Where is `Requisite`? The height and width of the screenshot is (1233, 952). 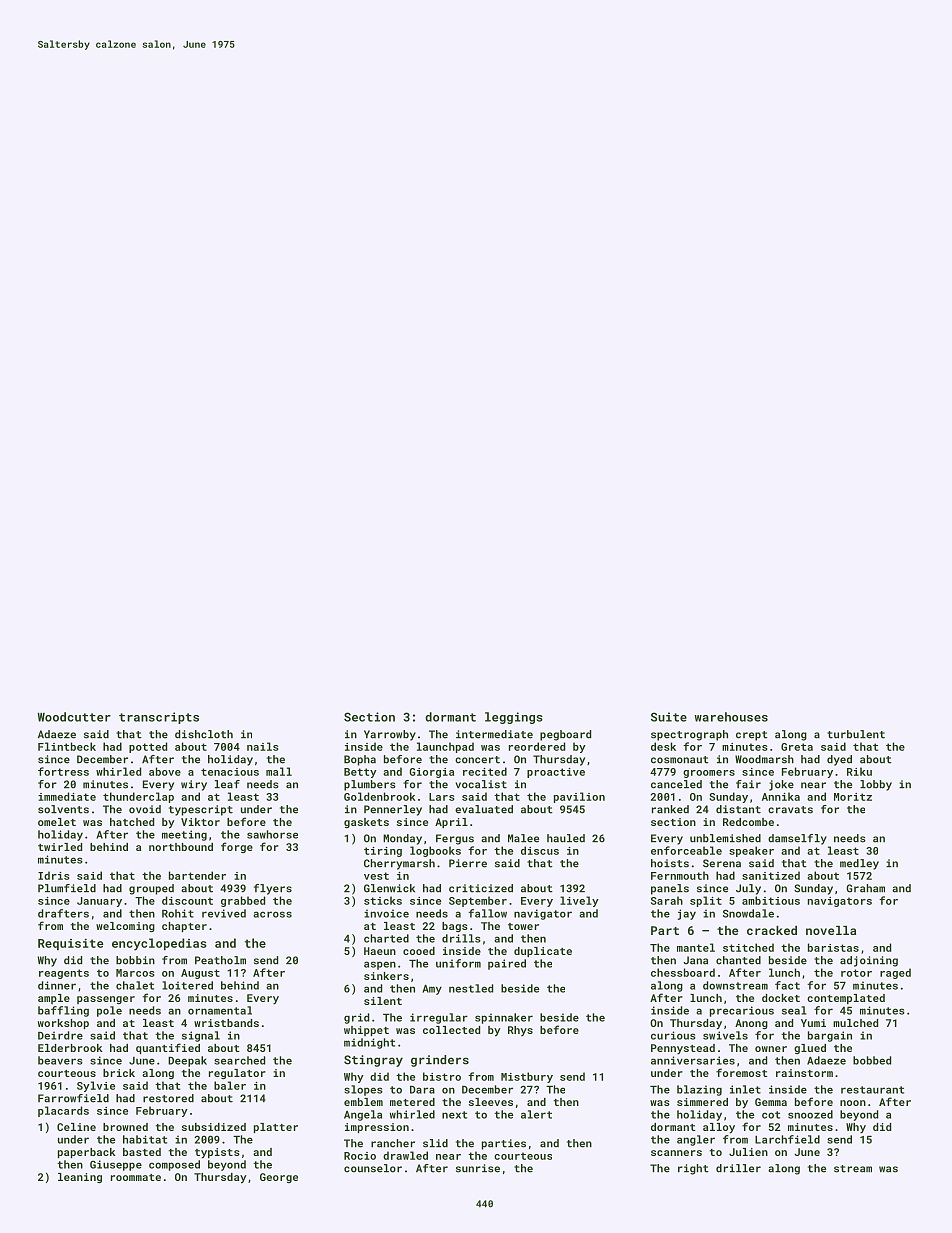
Requisite is located at coordinates (71, 944).
